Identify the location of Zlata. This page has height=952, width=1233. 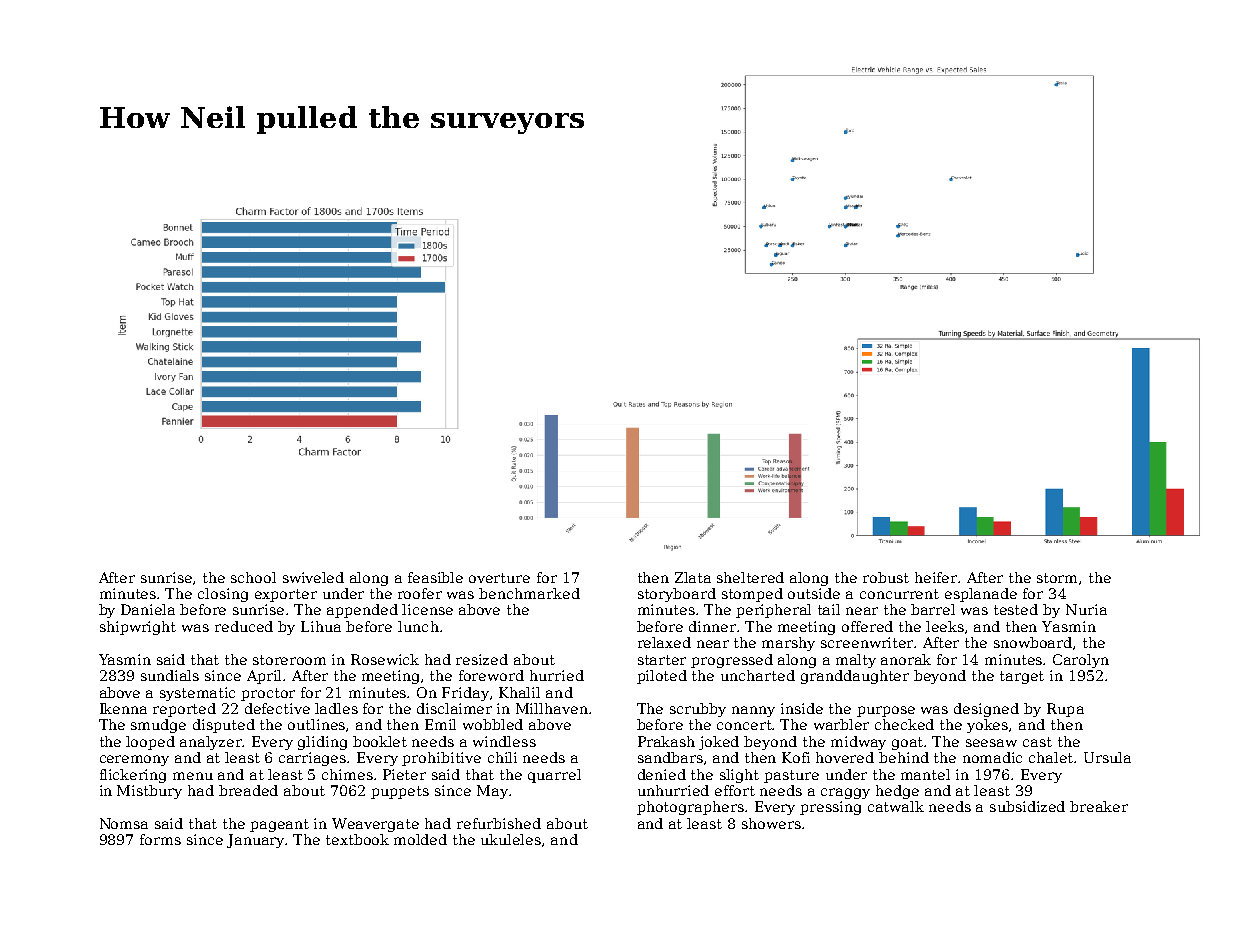
(693, 577).
